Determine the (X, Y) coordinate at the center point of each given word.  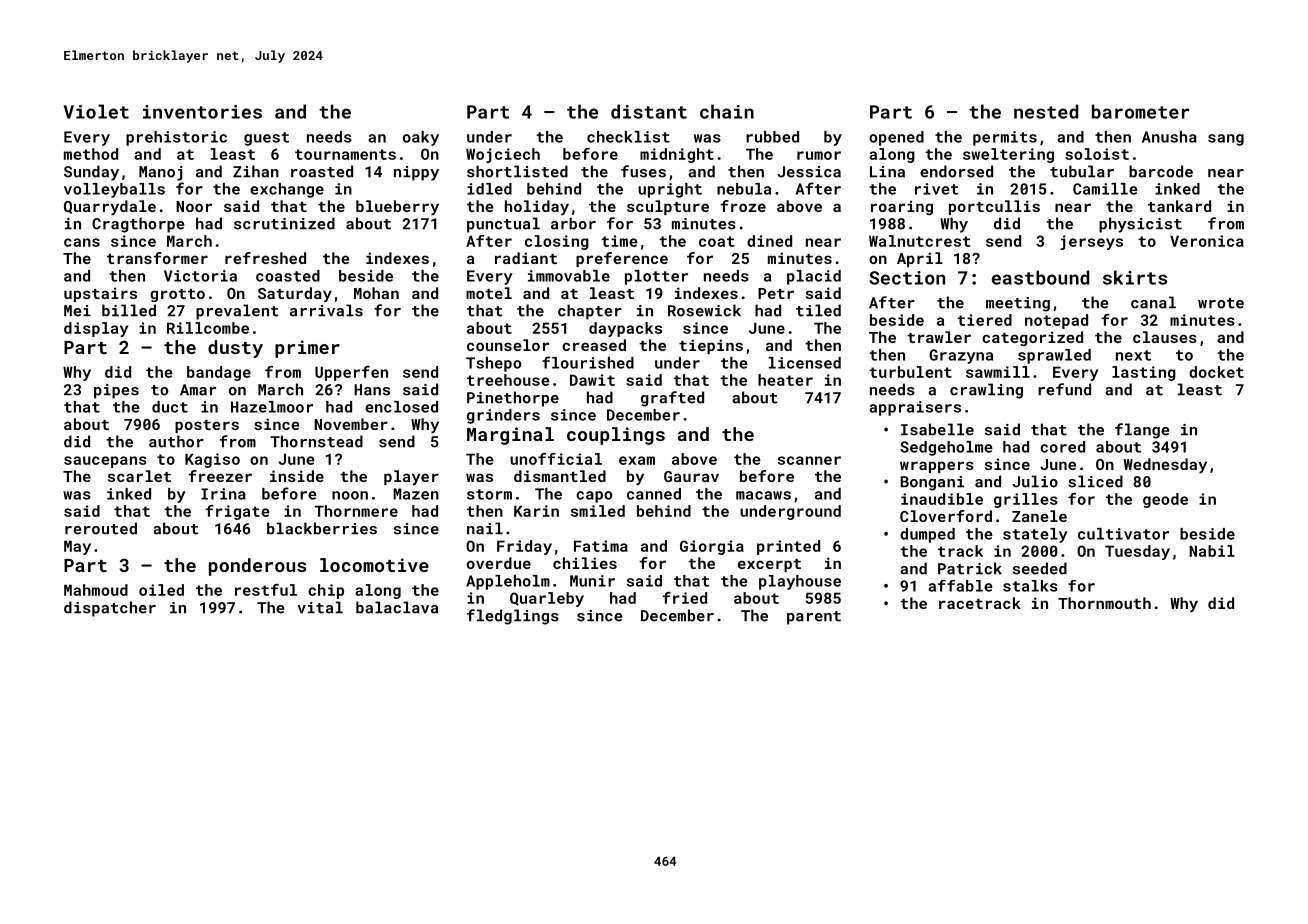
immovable (569, 276)
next (1133, 355)
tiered (984, 320)
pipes (116, 391)
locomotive (374, 565)
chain (727, 111)
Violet (96, 111)
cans (82, 242)
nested (1046, 111)
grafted (672, 399)
